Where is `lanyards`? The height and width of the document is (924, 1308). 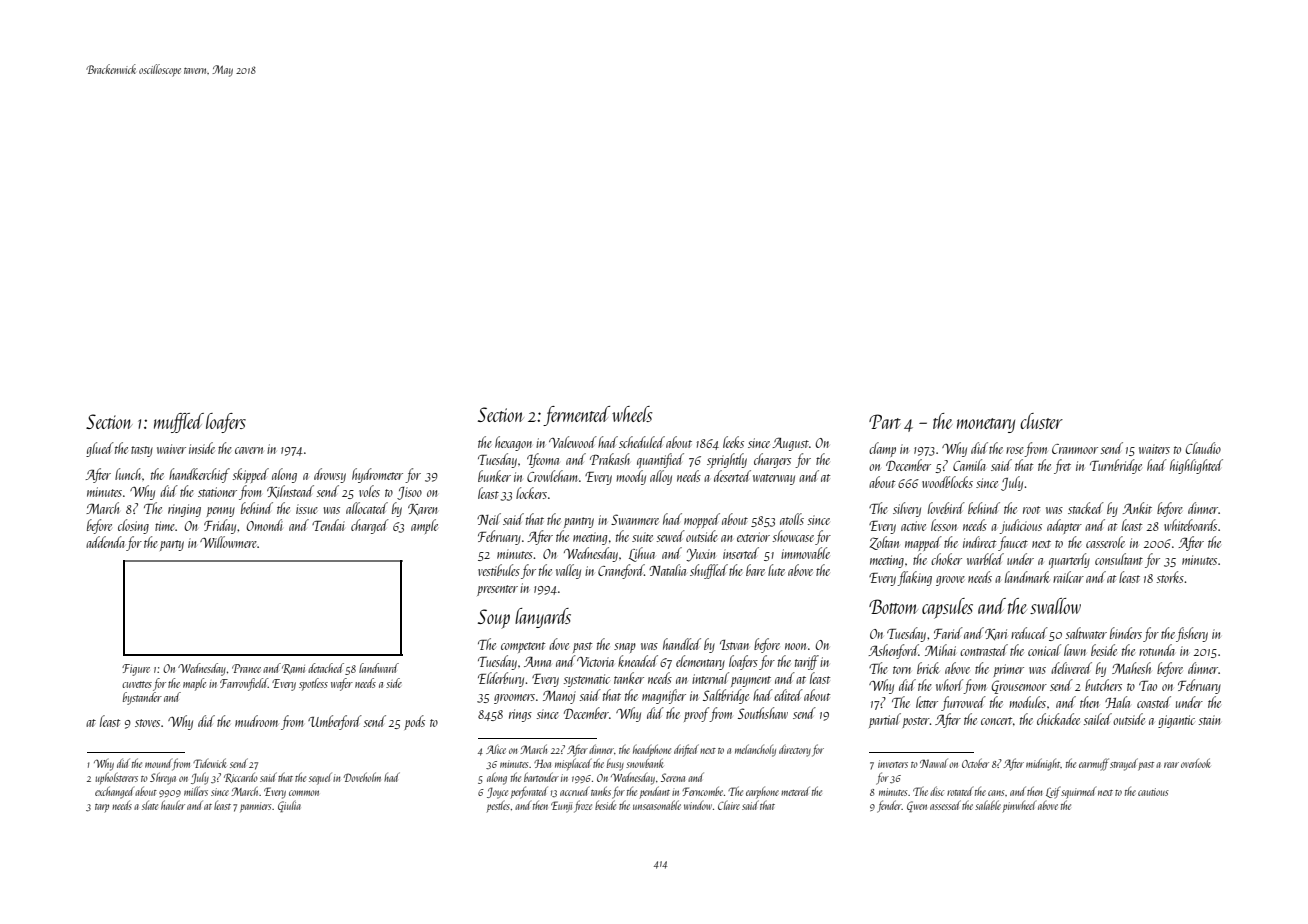
lanyards is located at coordinates (543, 618).
